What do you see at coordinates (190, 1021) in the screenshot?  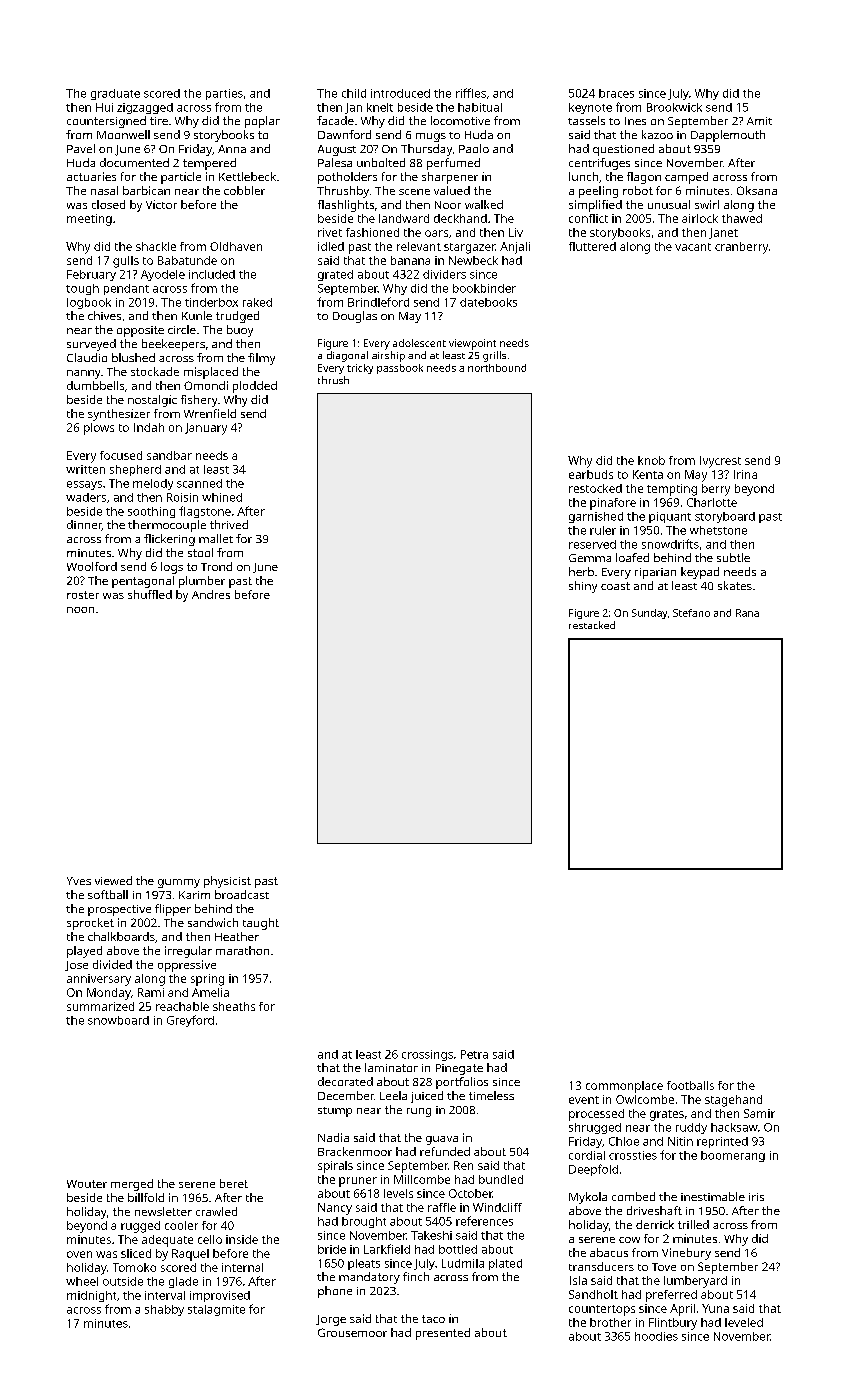 I see `Greyford` at bounding box center [190, 1021].
